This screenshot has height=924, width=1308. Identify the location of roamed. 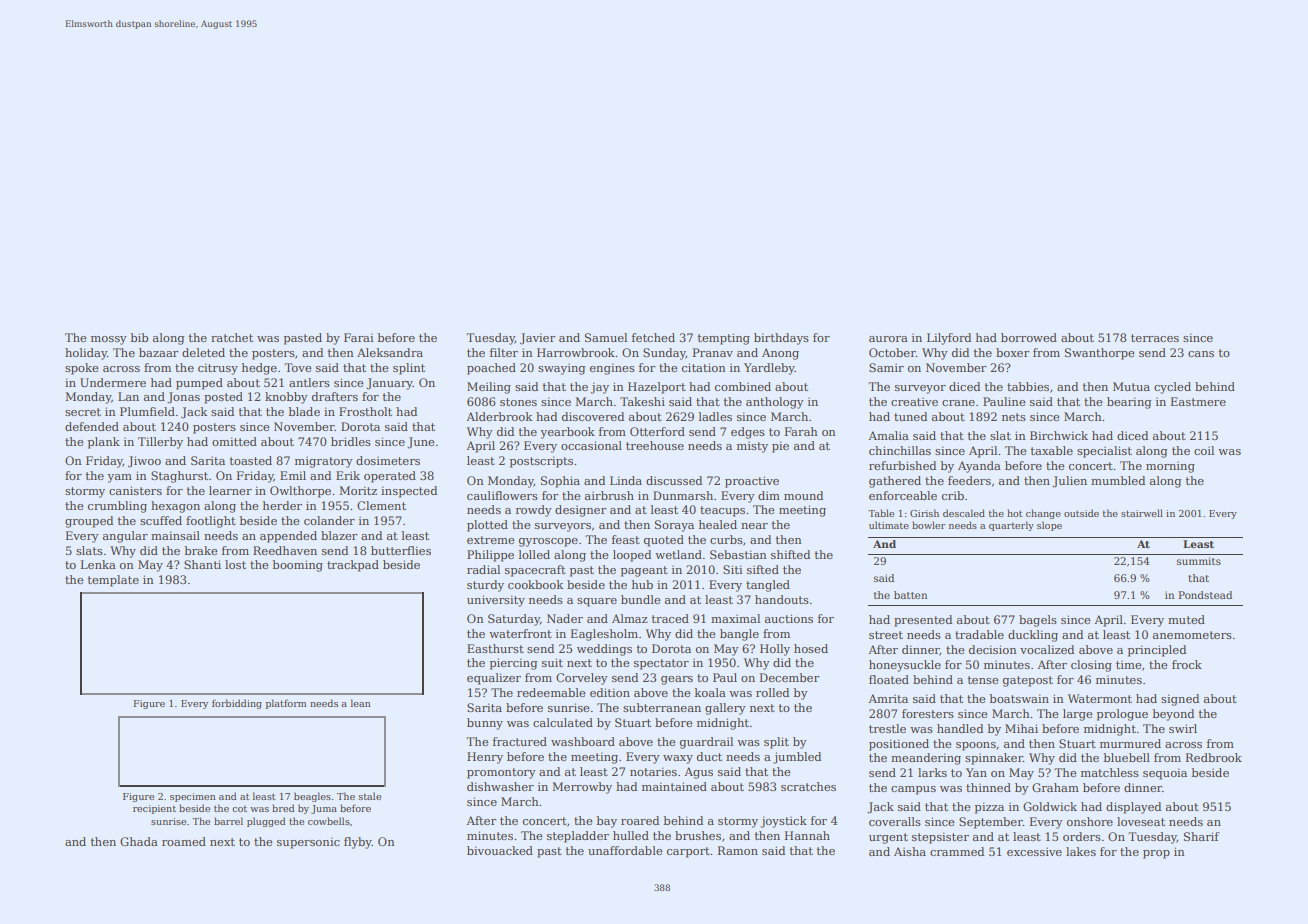
(184, 841).
